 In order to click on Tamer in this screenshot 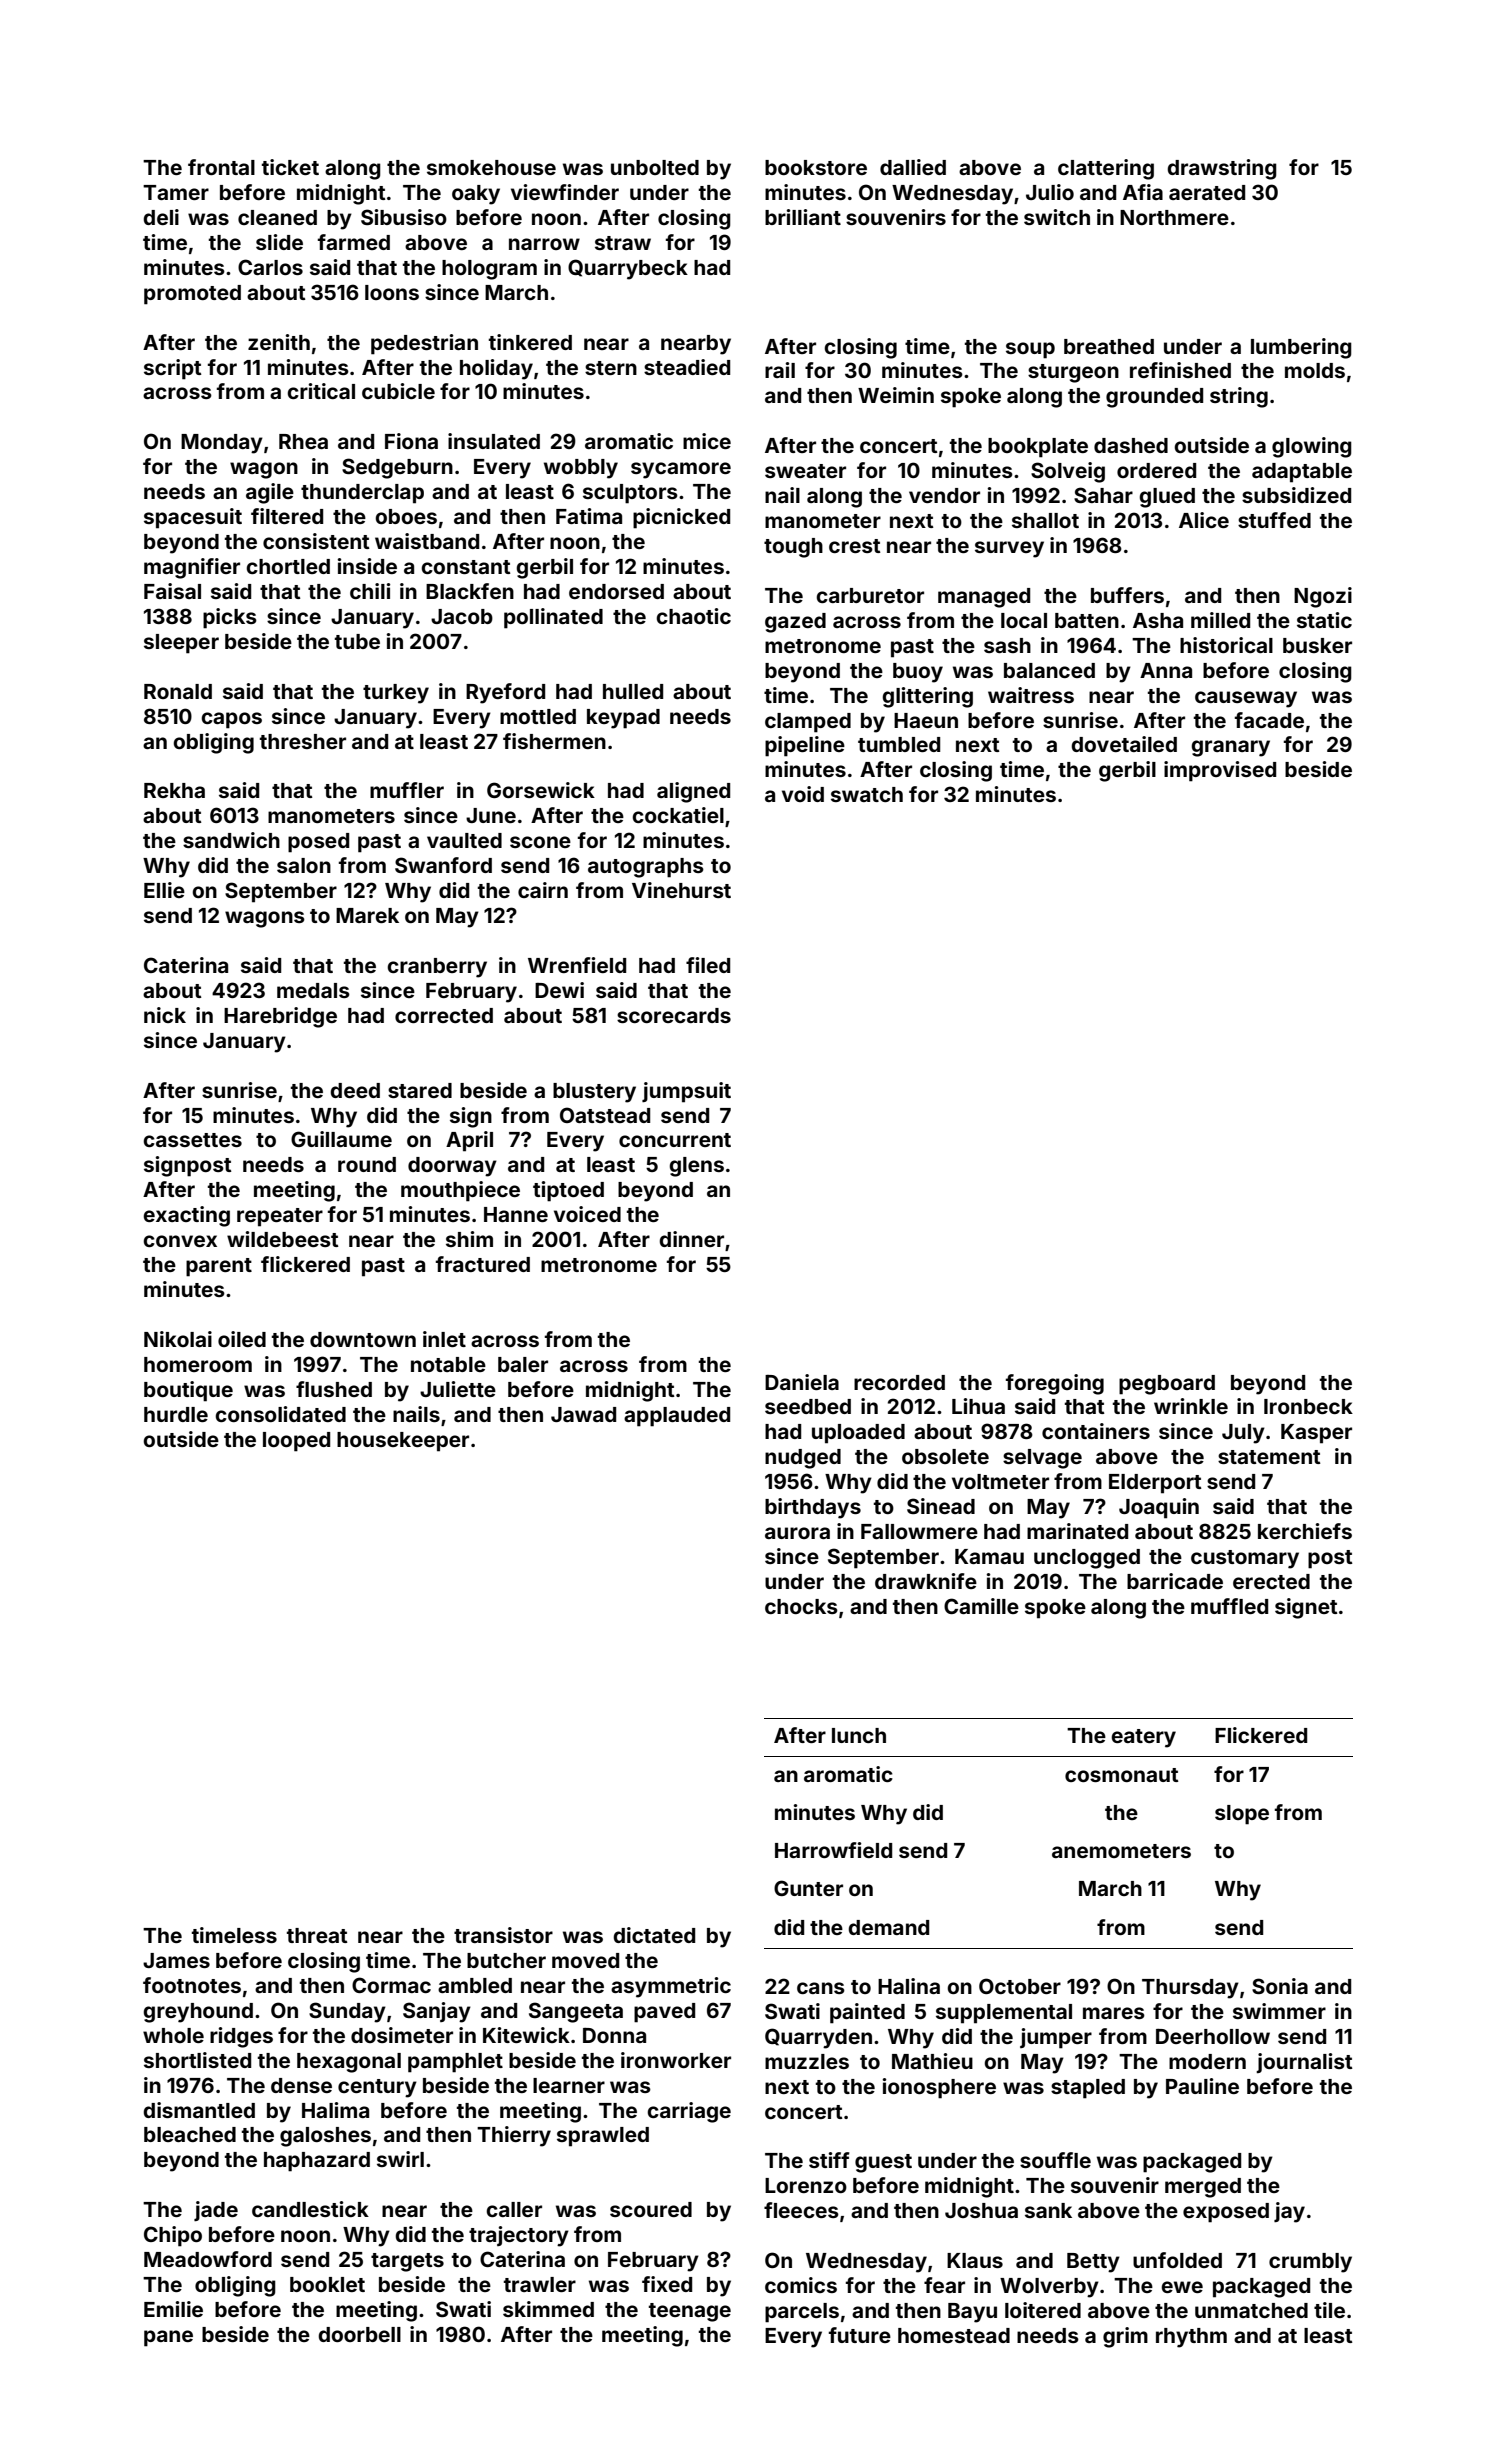, I will do `click(176, 192)`.
